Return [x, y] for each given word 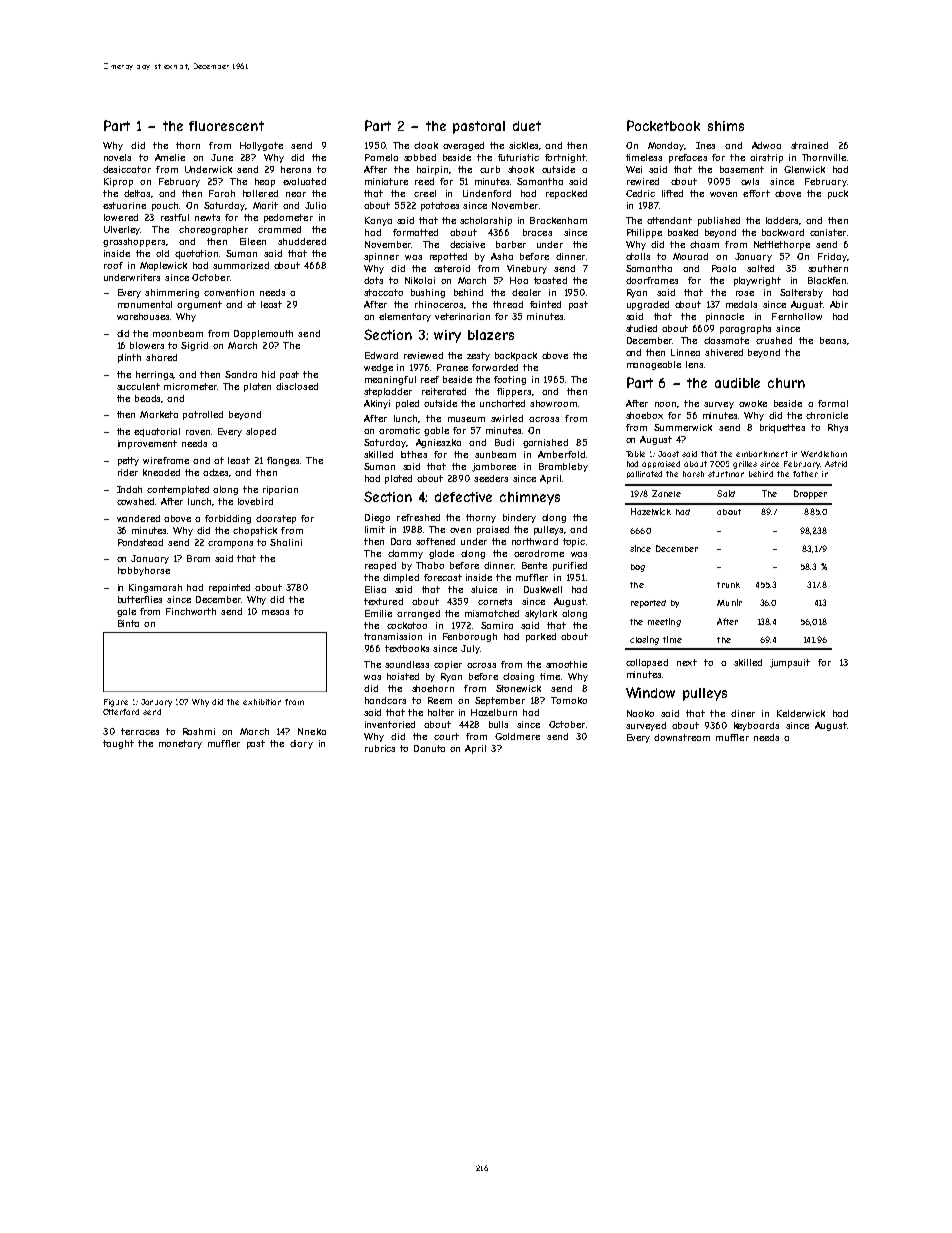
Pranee [452, 367]
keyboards [756, 726]
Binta [128, 623]
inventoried [390, 724]
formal [833, 403]
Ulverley [122, 230]
